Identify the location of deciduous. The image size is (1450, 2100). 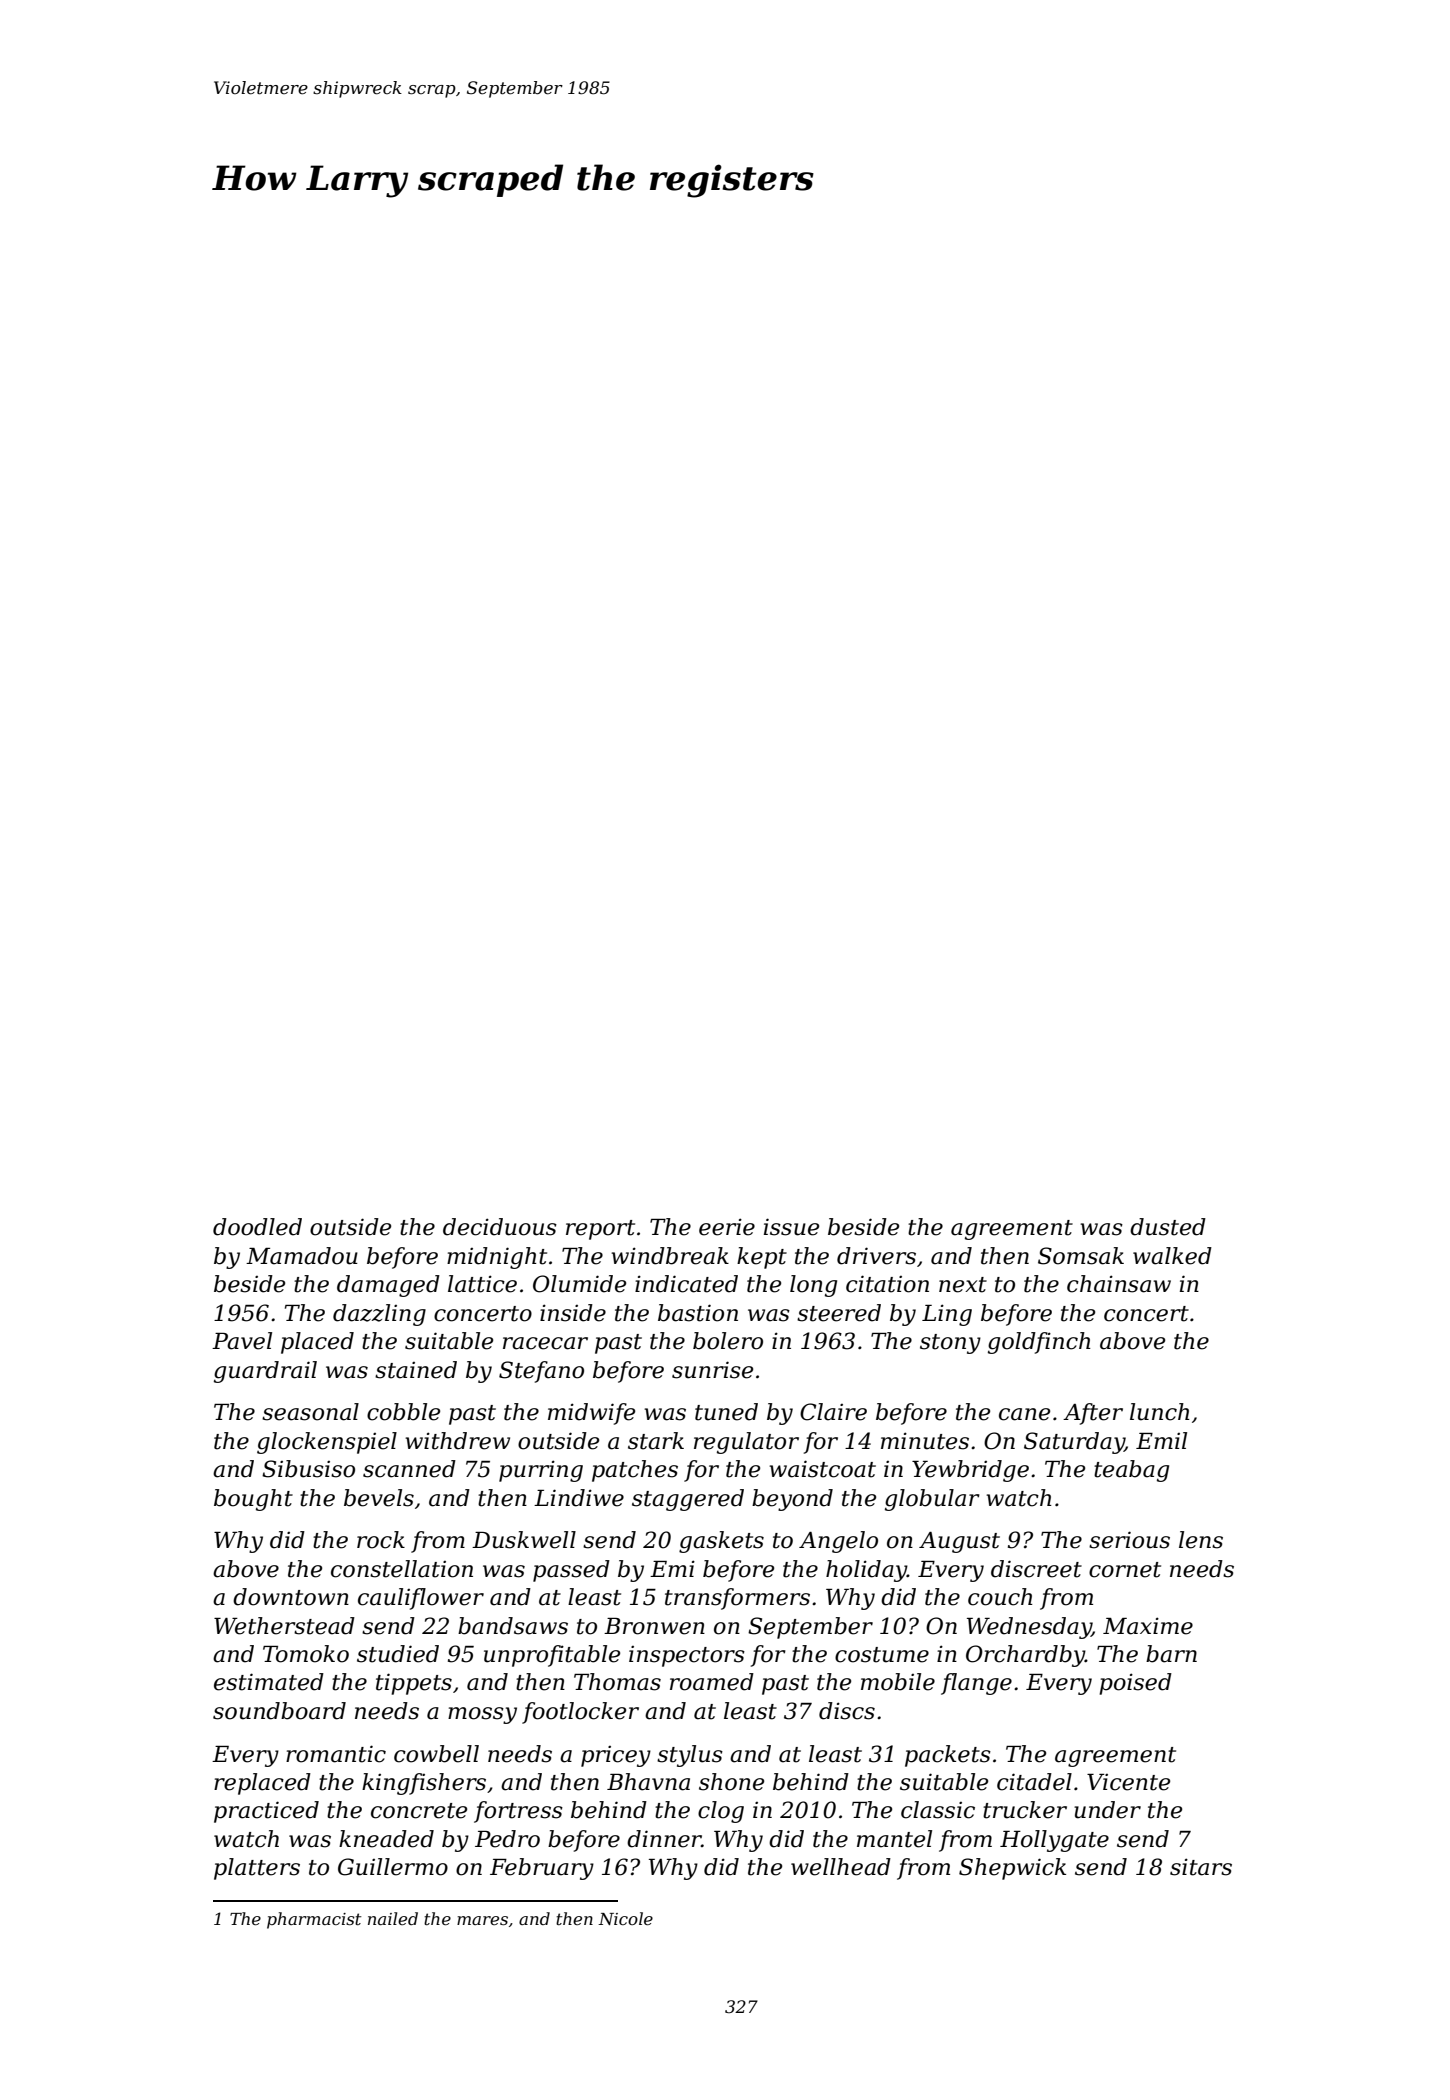
(500, 1227).
